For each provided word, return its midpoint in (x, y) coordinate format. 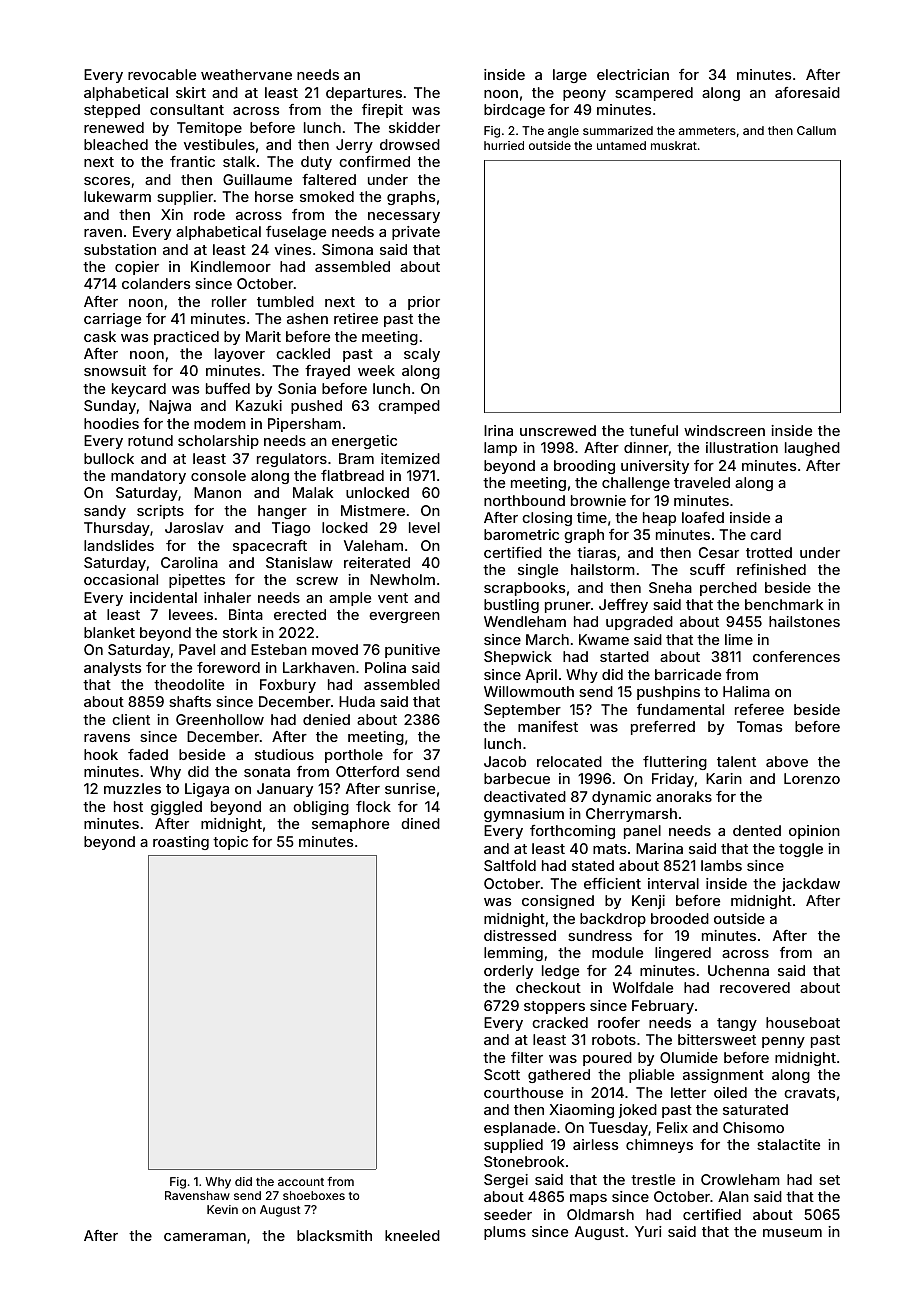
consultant (187, 109)
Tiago (291, 529)
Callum (816, 130)
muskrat (674, 145)
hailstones (804, 621)
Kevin (222, 1209)
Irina (498, 430)
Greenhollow (220, 719)
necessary (404, 217)
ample (350, 599)
